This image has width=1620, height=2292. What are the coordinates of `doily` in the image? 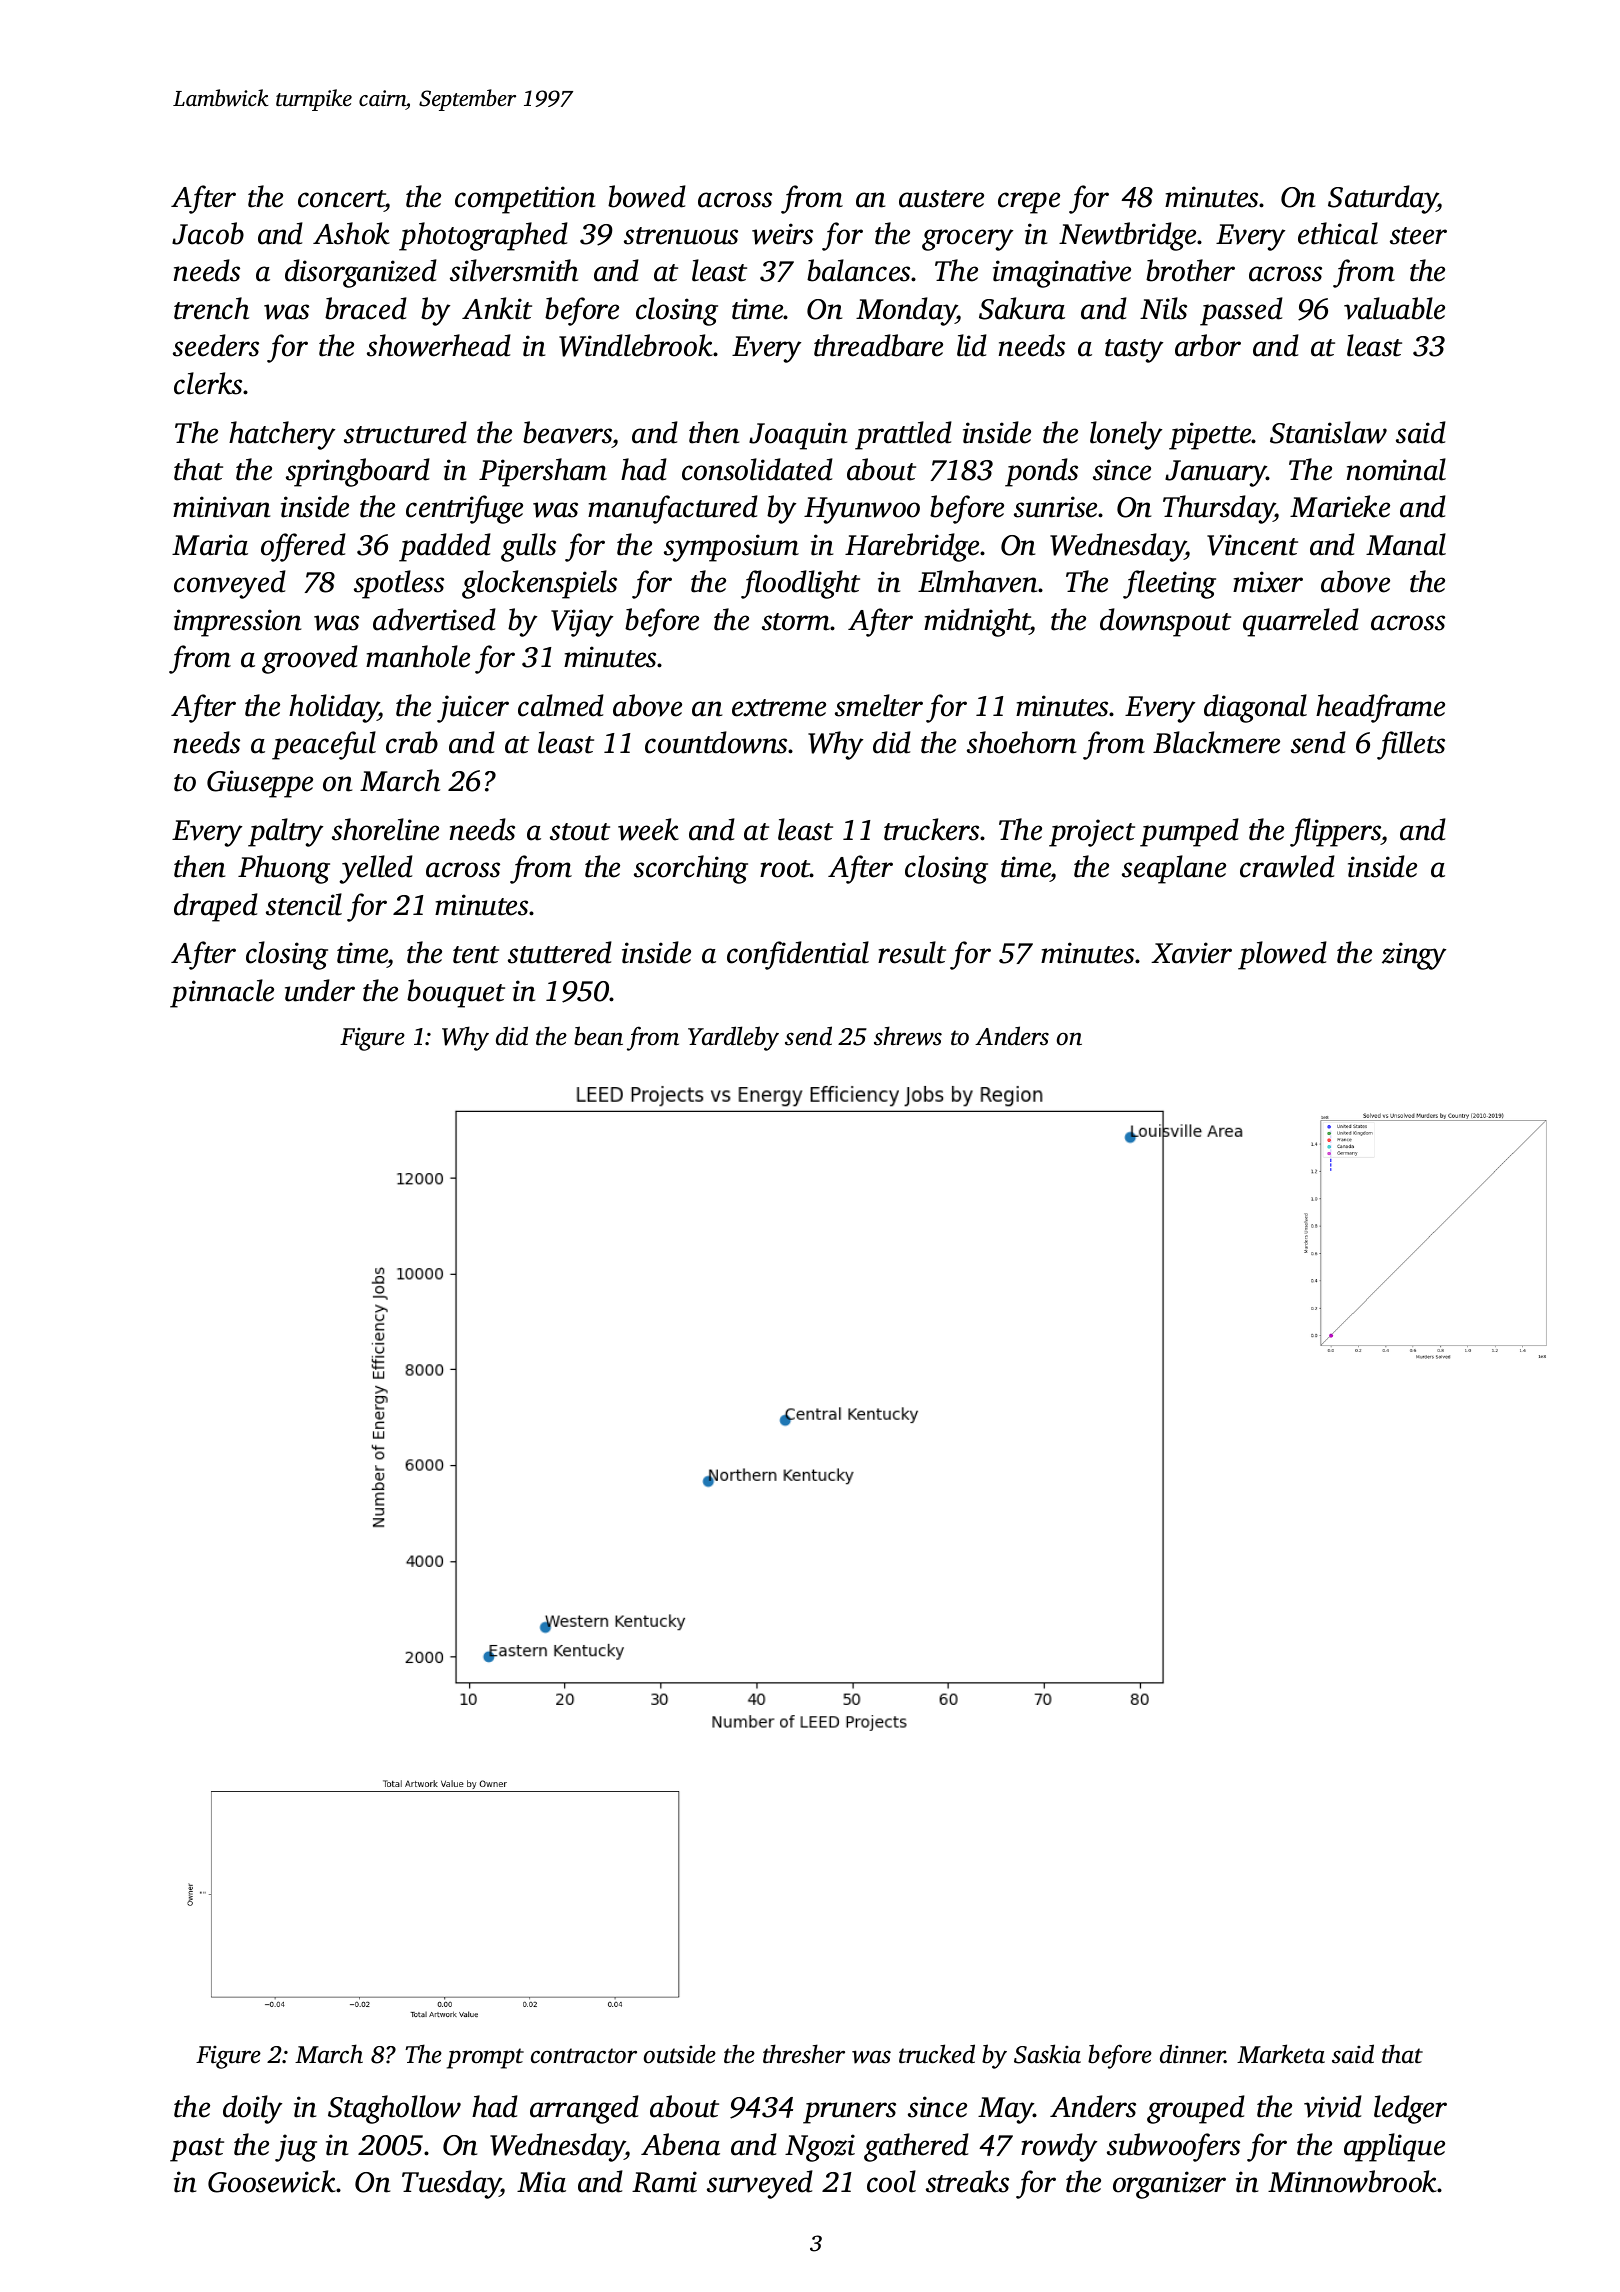 It's located at (252, 2109).
